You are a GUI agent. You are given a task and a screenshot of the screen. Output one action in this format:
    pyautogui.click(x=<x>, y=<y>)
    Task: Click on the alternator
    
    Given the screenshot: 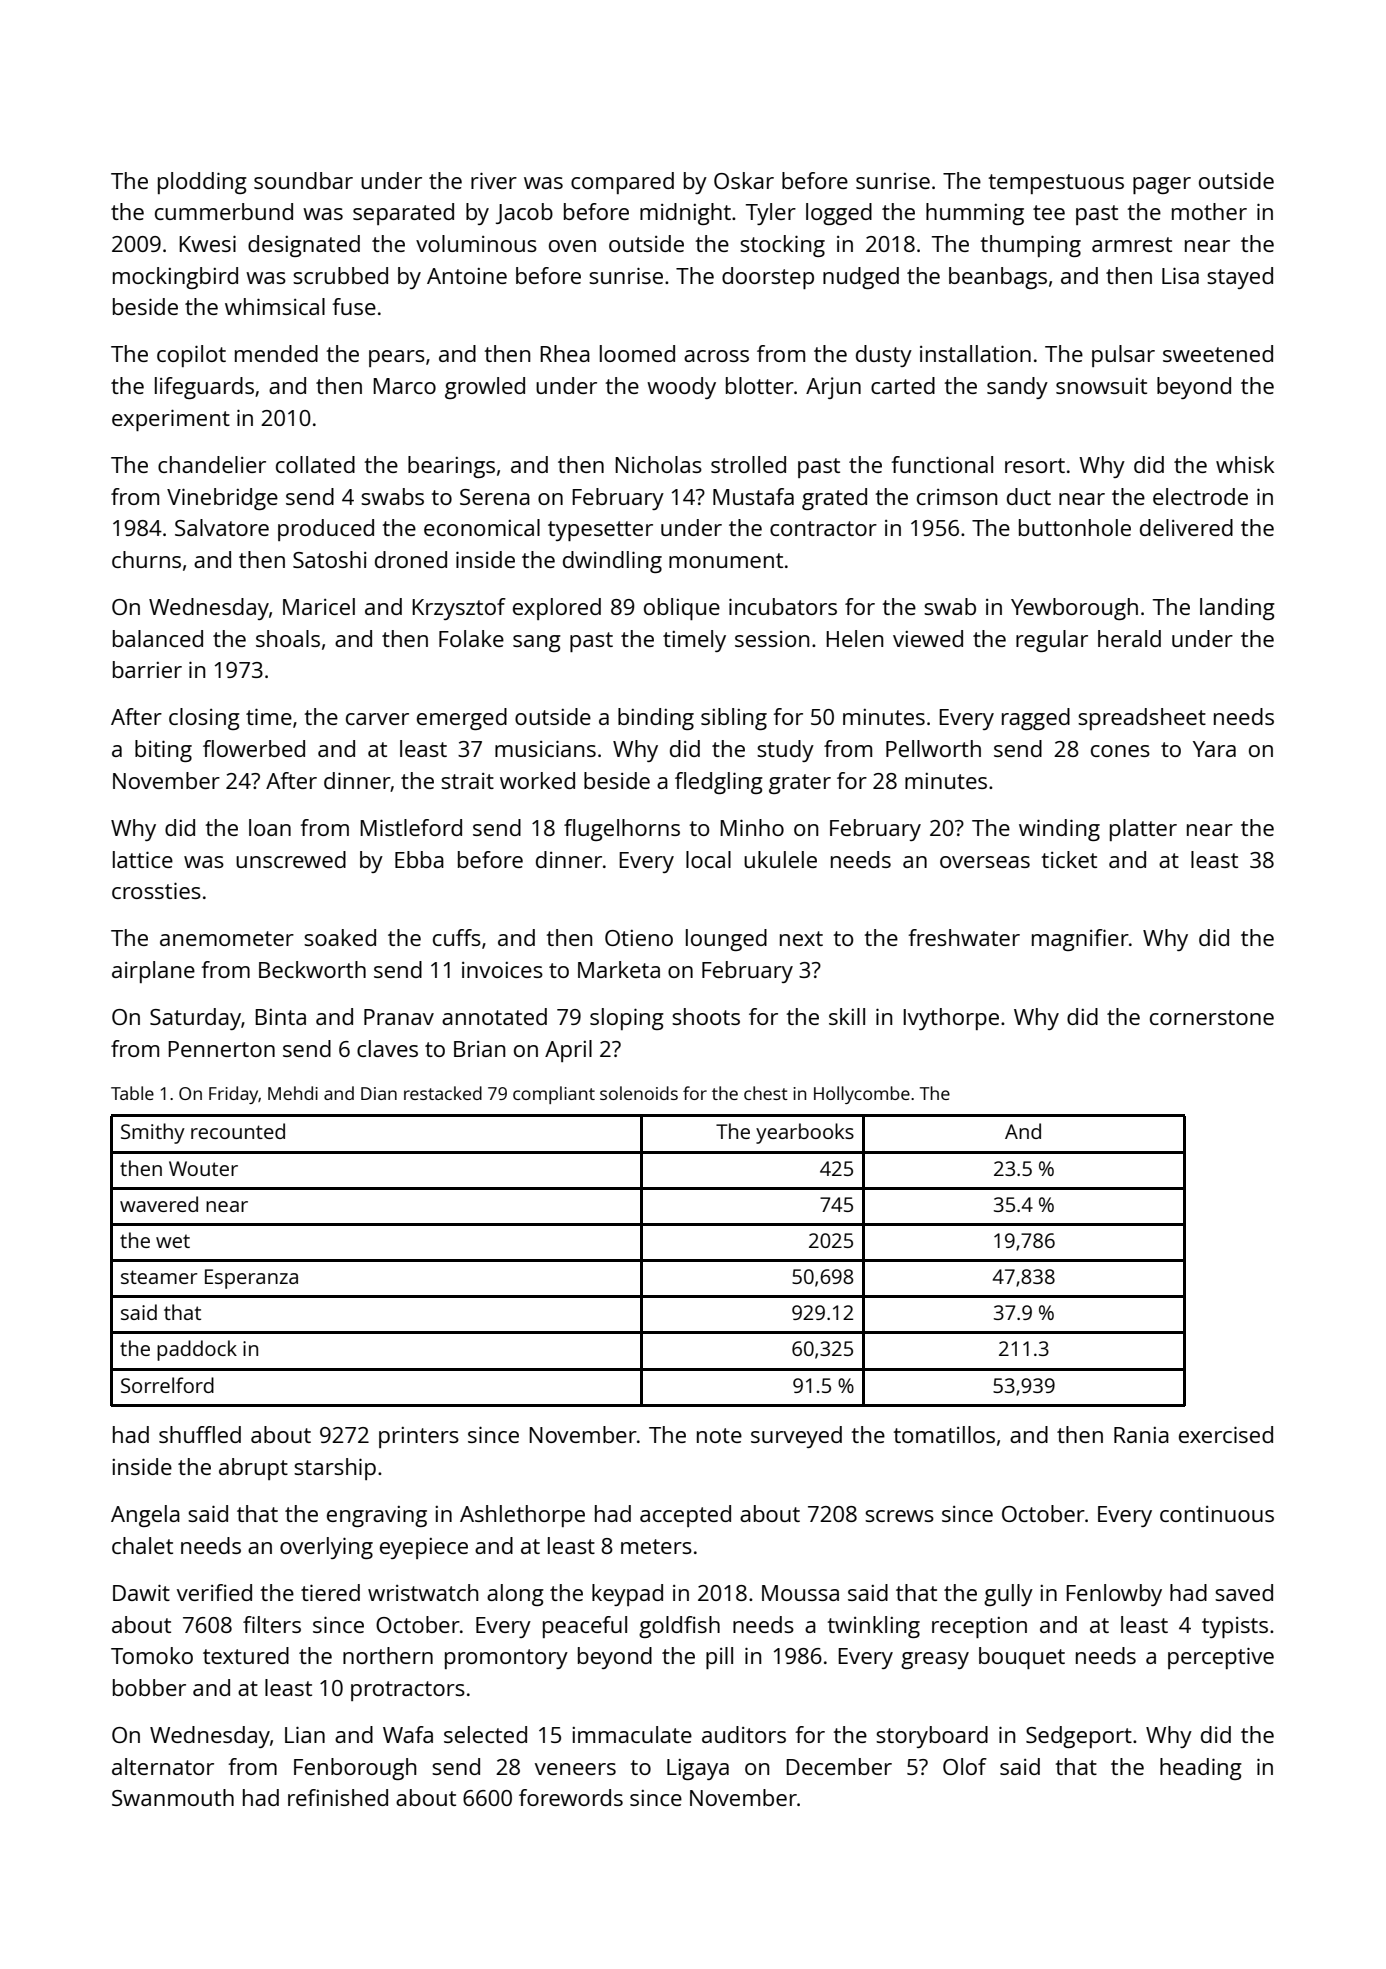 What is the action you would take?
    pyautogui.click(x=163, y=1766)
